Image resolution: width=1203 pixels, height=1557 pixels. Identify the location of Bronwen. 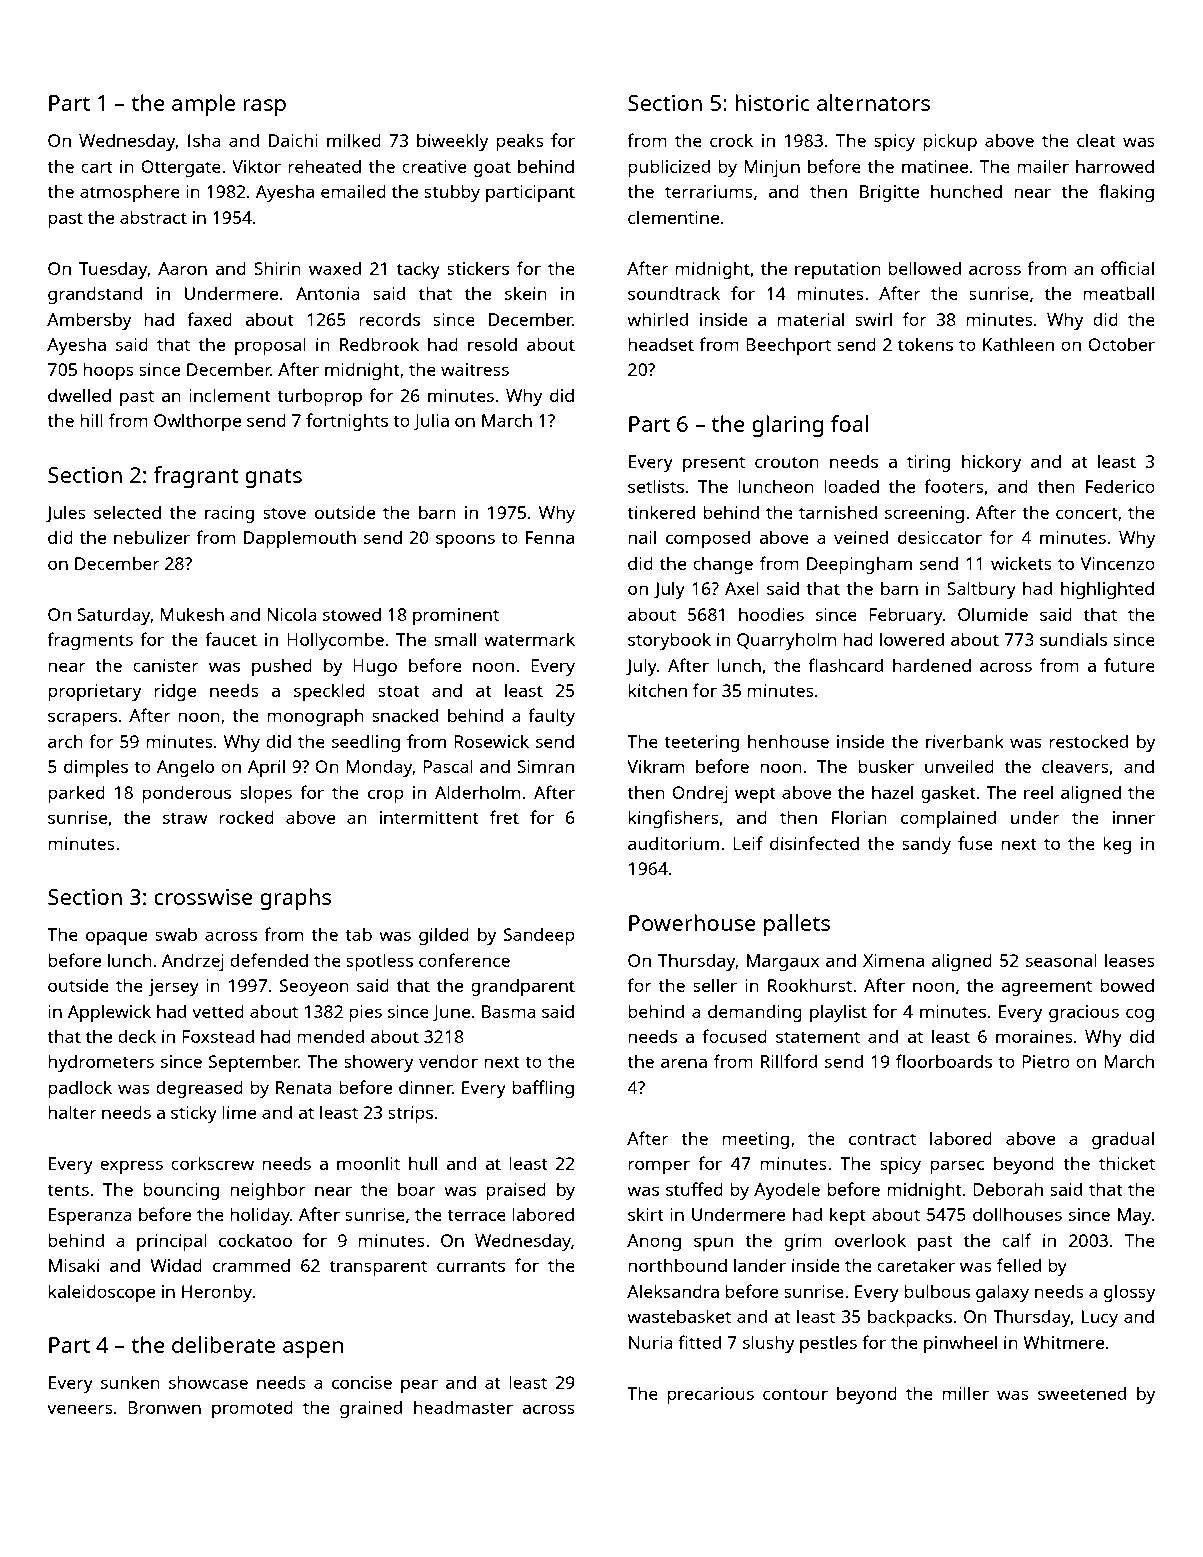
(164, 1407).
